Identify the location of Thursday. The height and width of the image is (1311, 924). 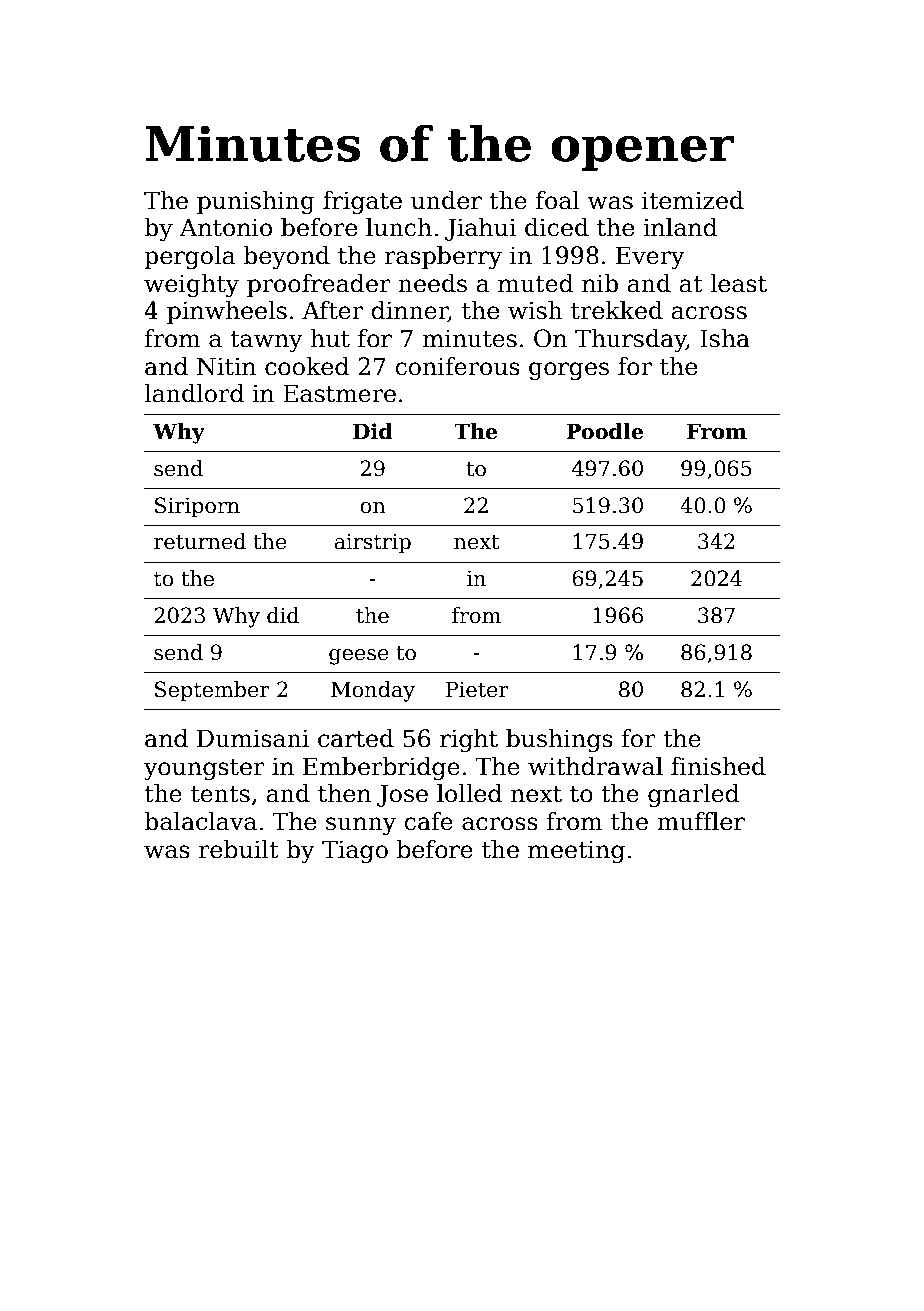
(630, 340).
